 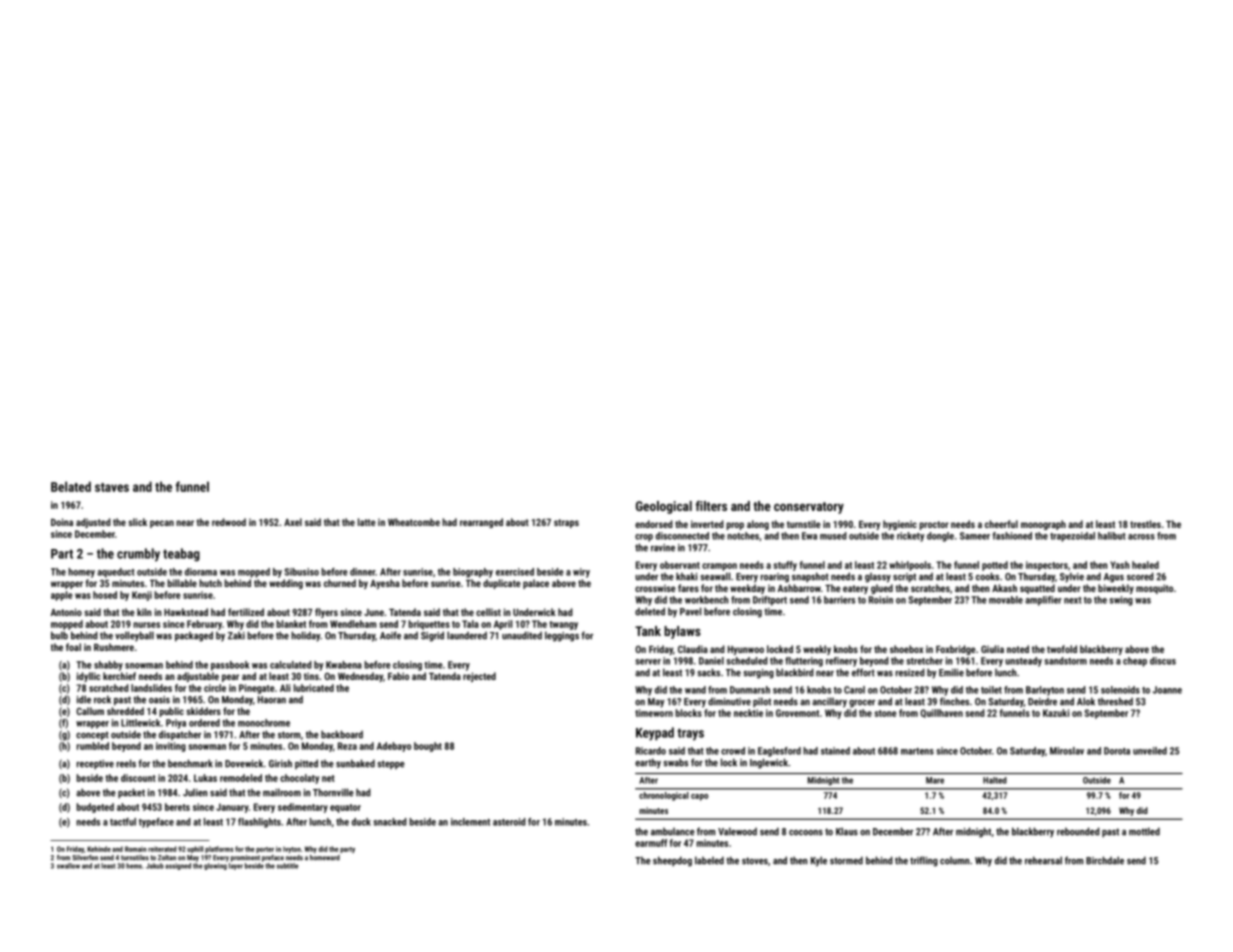 I want to click on stoves, so click(x=755, y=861).
